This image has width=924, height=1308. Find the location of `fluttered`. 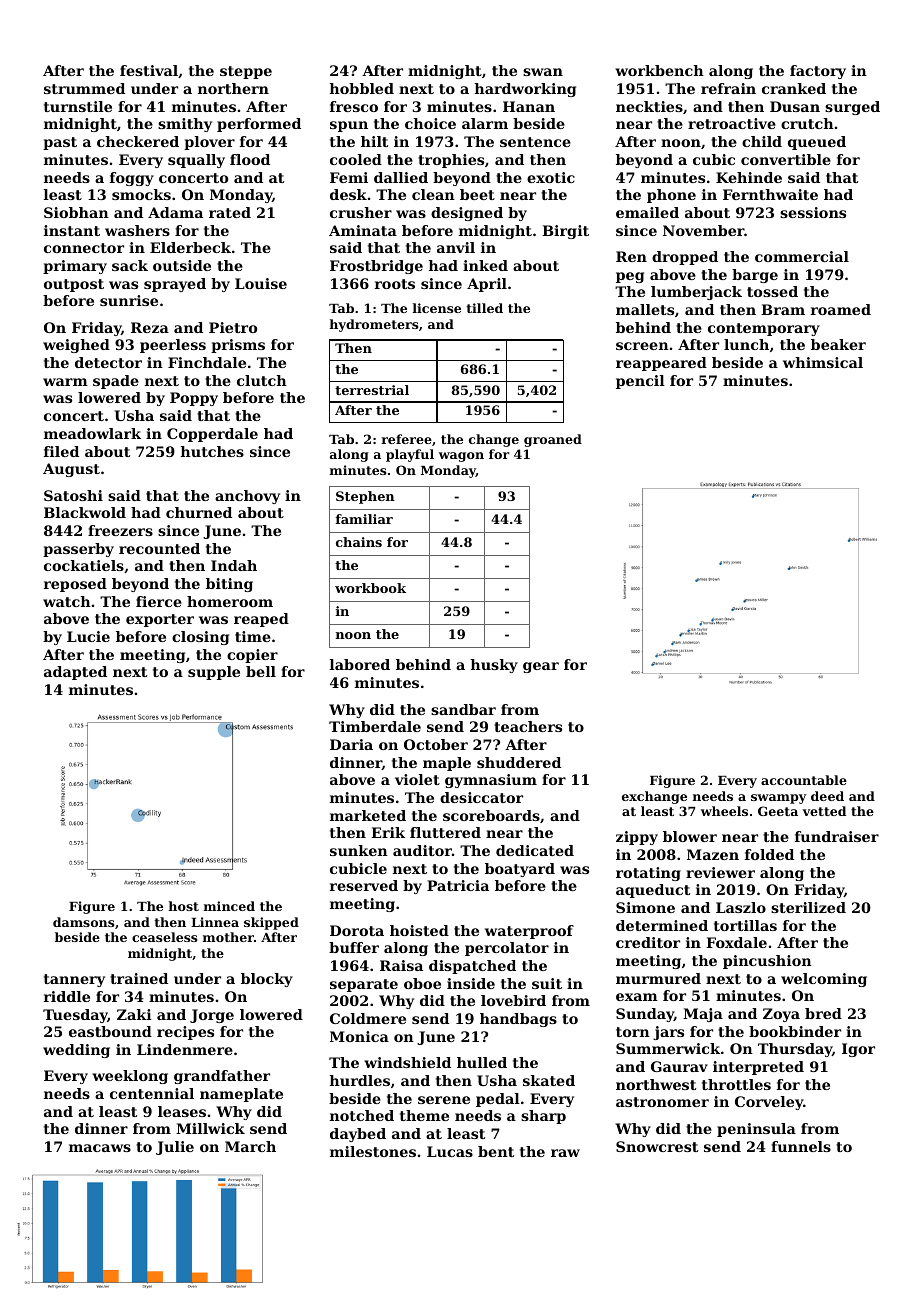

fluttered is located at coordinates (445, 832).
